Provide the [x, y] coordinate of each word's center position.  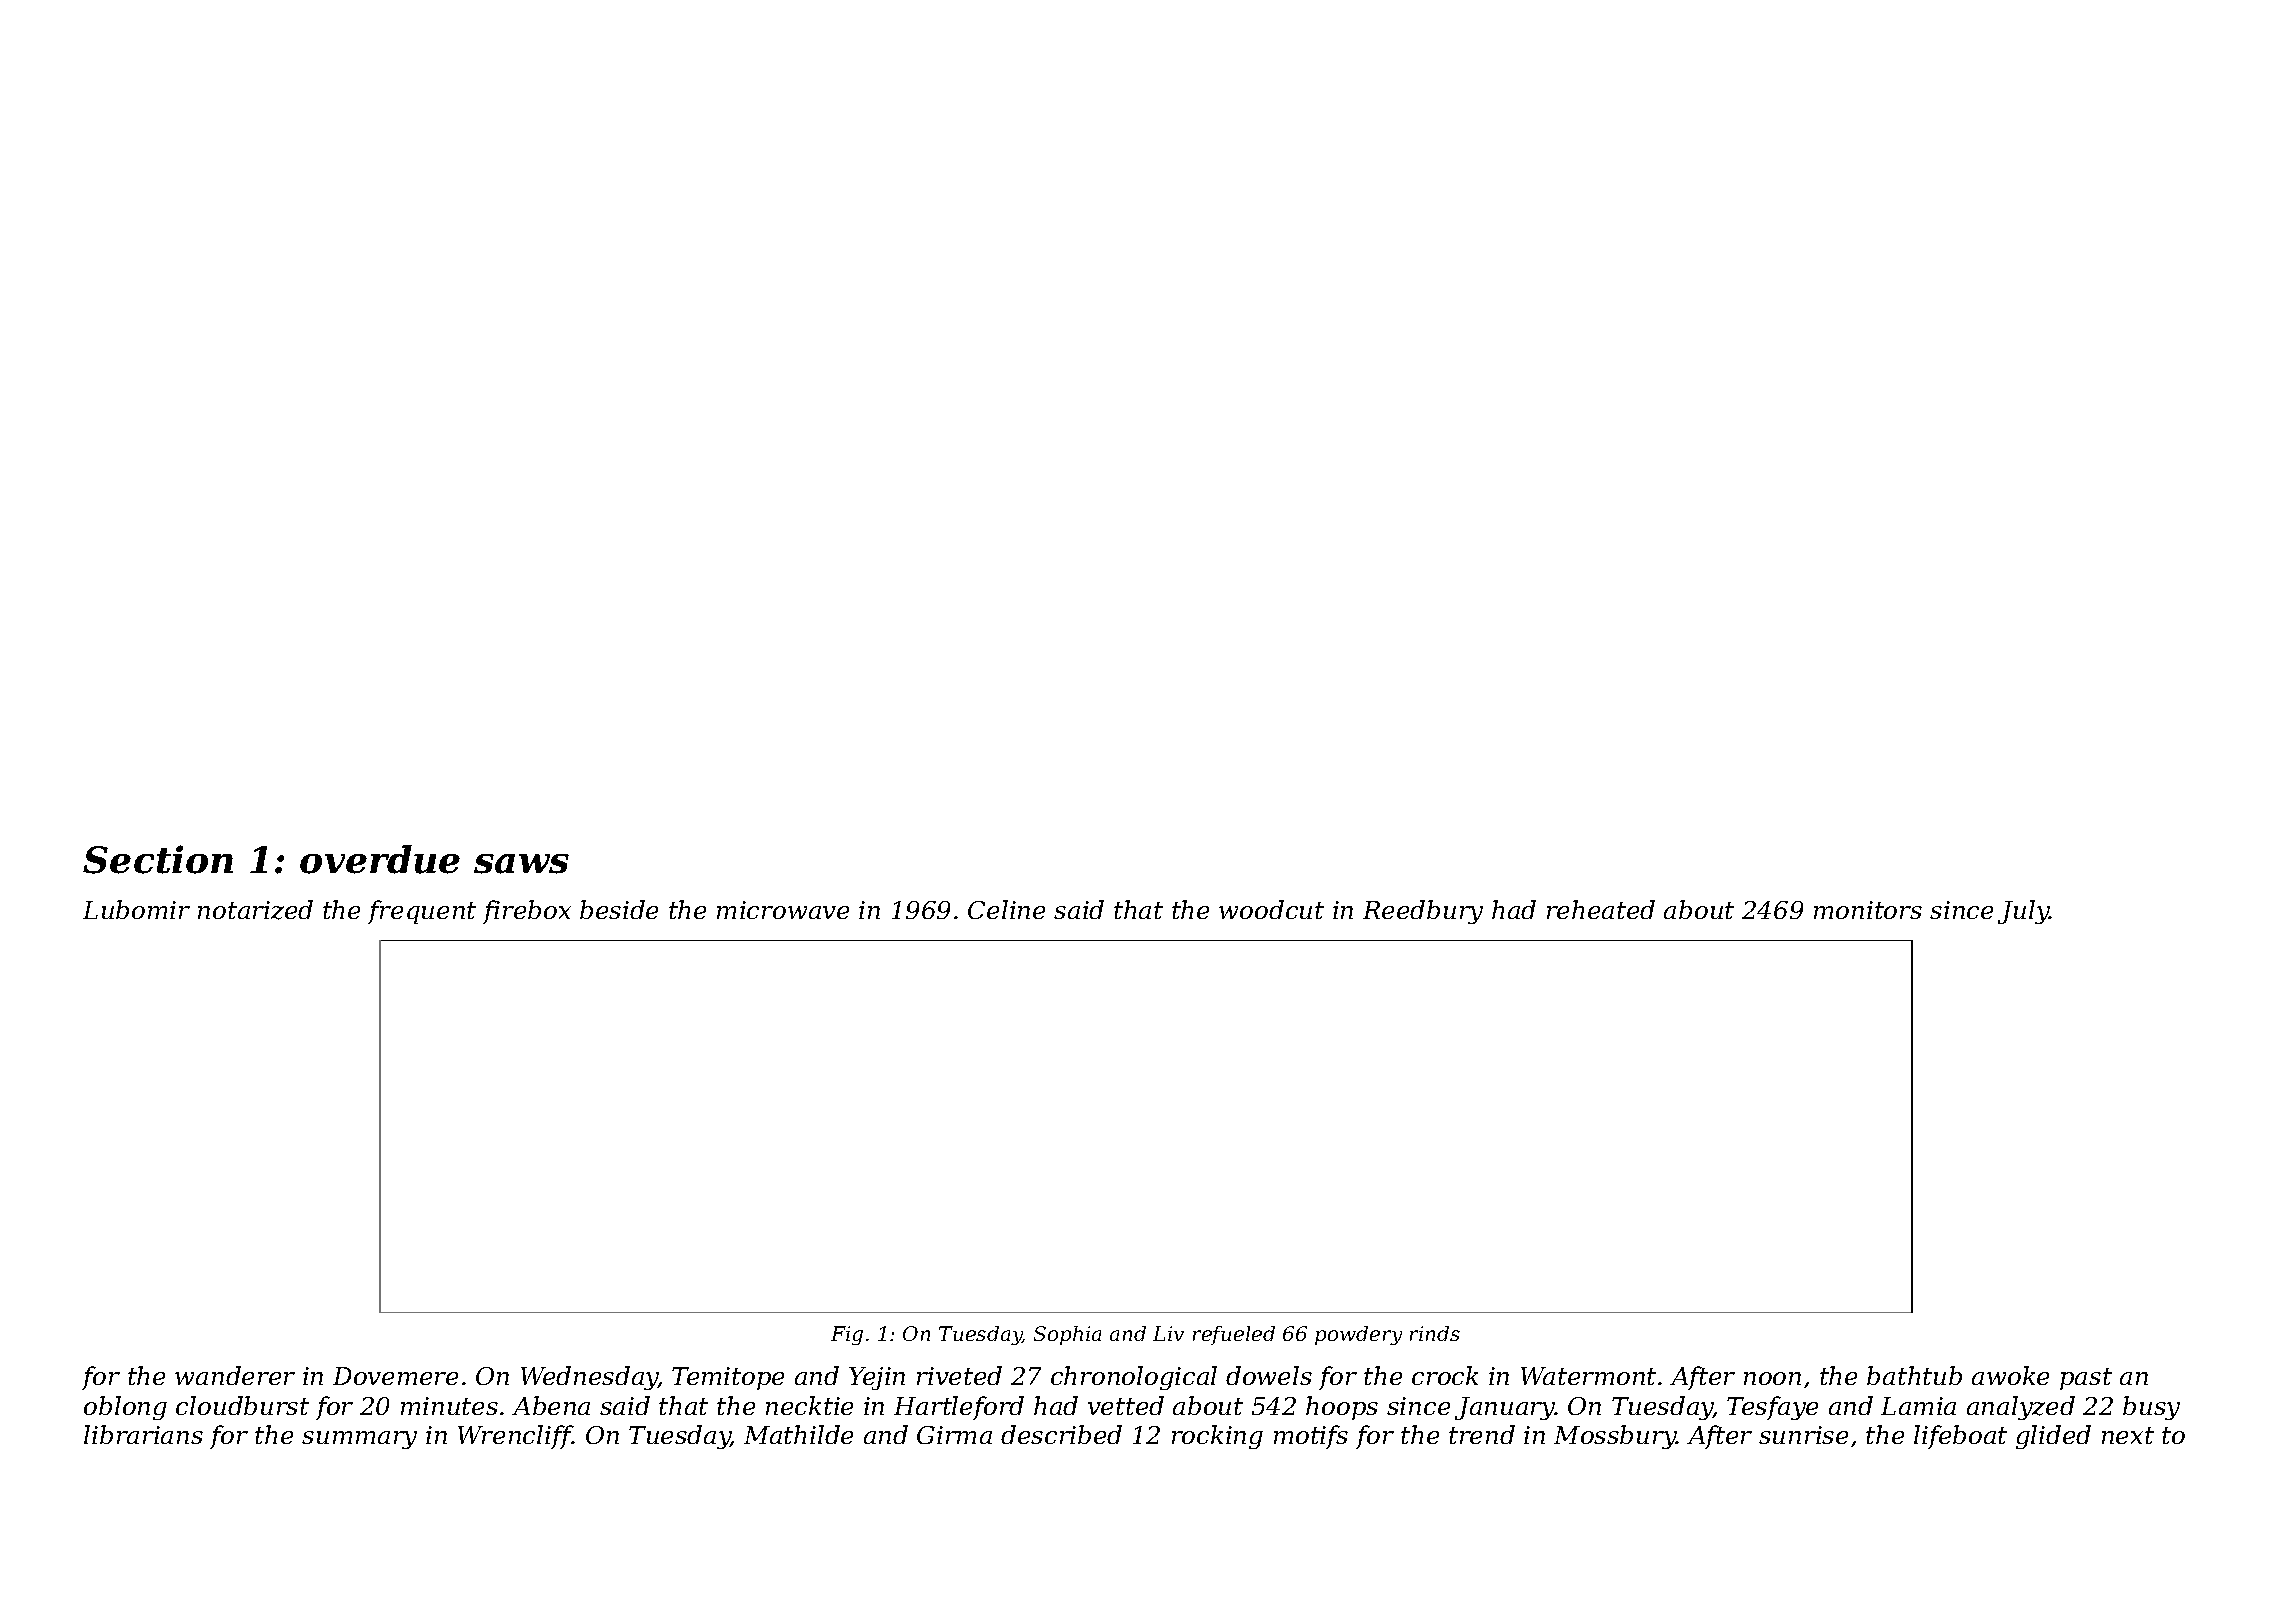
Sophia [1067, 1335]
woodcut [1271, 909]
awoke [2010, 1375]
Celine [1006, 909]
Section [158, 859]
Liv [1168, 1333]
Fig [847, 1335]
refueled [1234, 1335]
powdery [1358, 1335]
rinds [1435, 1333]
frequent [422, 912]
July [2024, 912]
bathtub [1914, 1375]
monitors [1868, 910]
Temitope [728, 1378]
